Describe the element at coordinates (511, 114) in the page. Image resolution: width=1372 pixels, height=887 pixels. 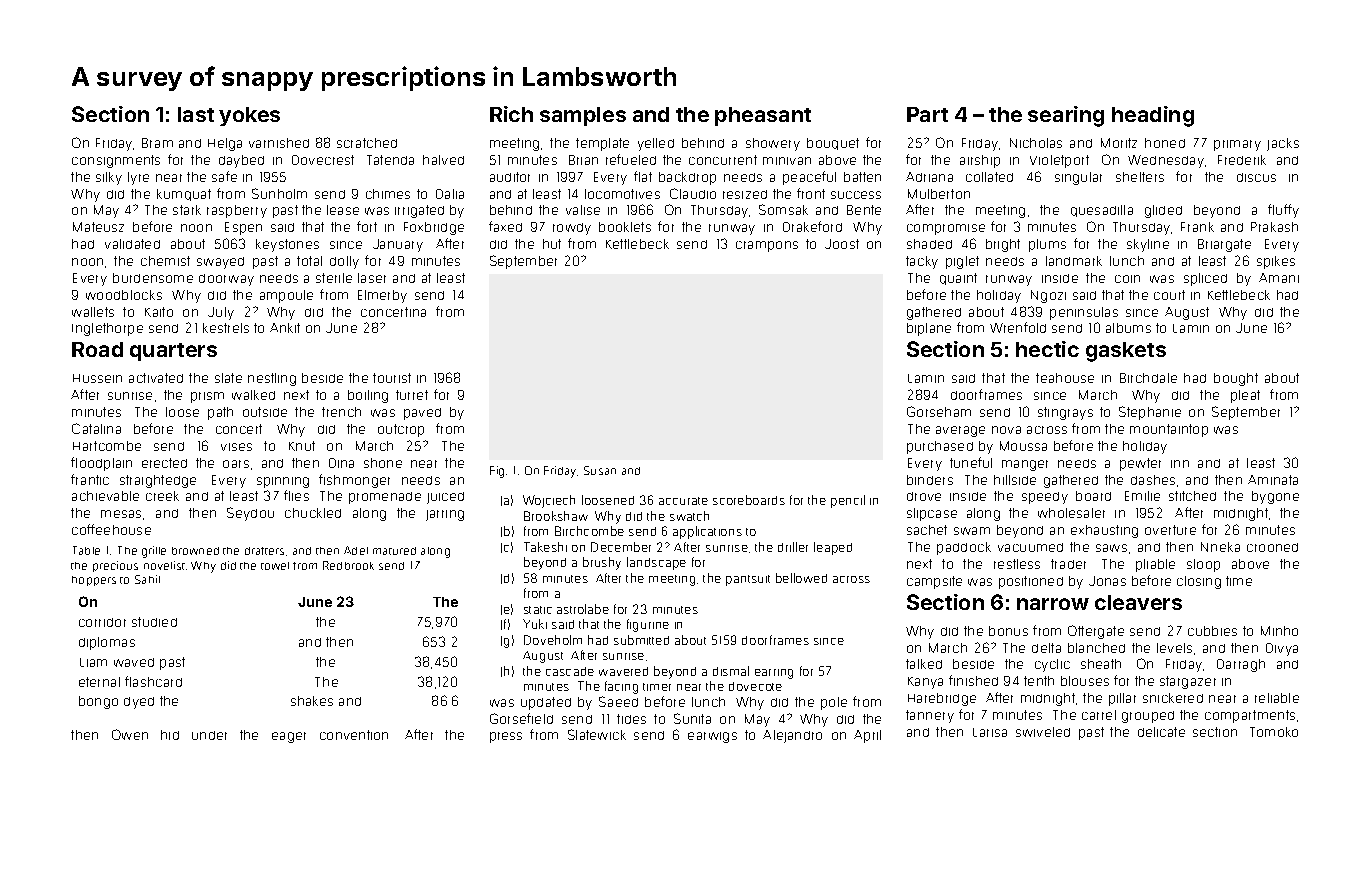
I see `Rich` at that location.
